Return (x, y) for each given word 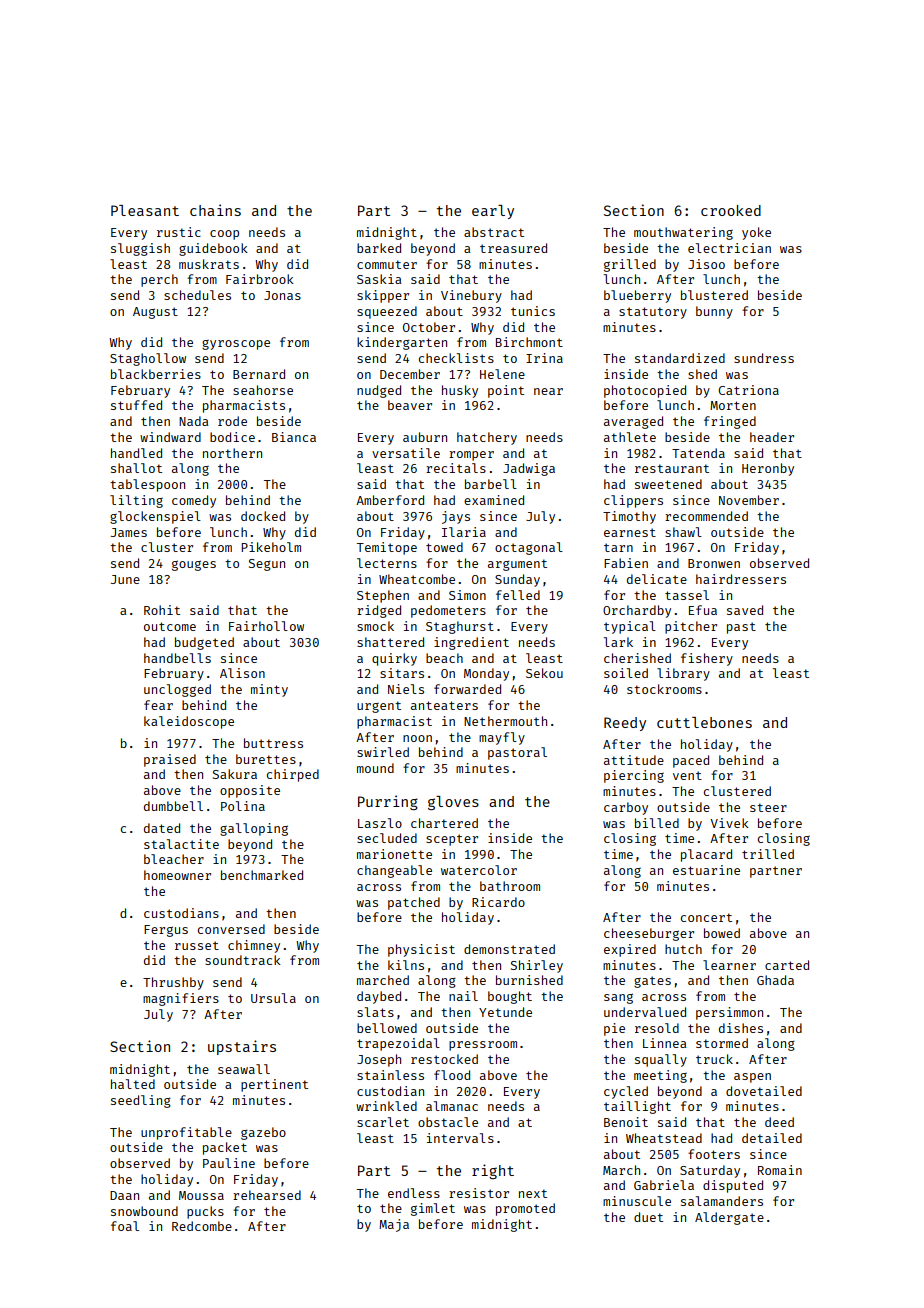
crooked (731, 210)
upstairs (242, 1047)
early (493, 212)
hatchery (487, 438)
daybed (379, 997)
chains (215, 210)
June (125, 579)
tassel (687, 595)
